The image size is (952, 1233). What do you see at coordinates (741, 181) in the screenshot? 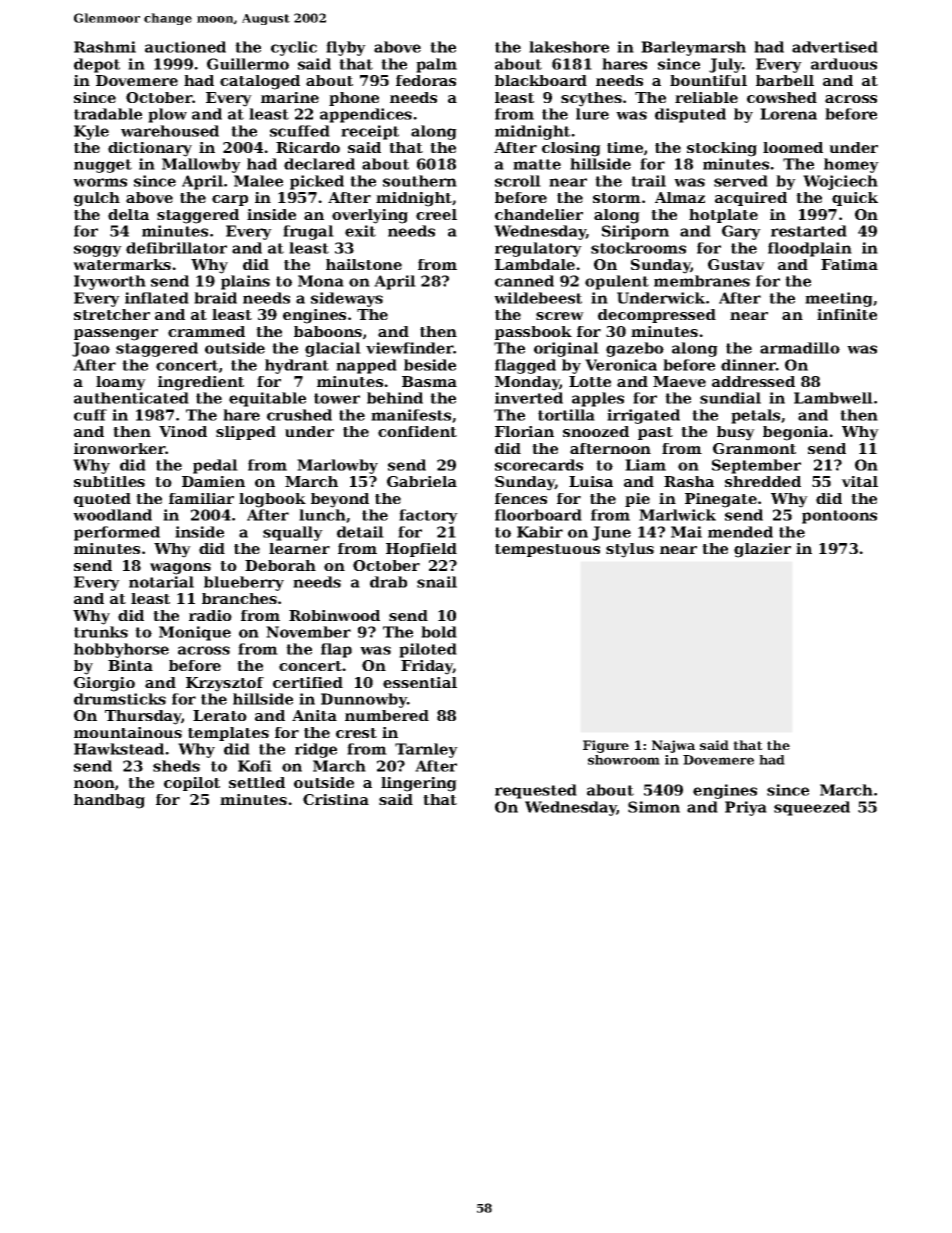
I see `served` at bounding box center [741, 181].
